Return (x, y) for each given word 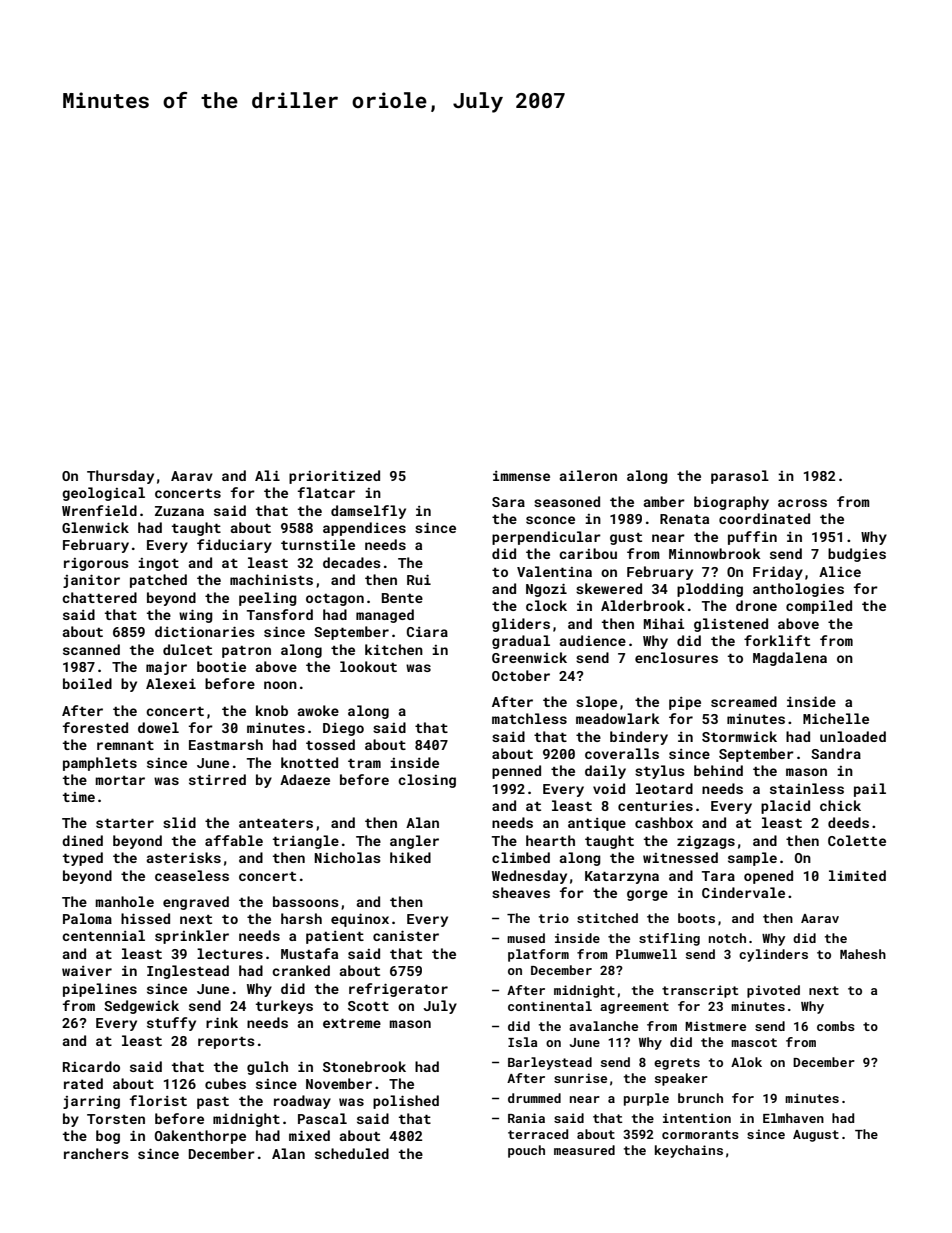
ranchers (96, 1153)
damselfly (368, 512)
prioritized (334, 477)
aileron (588, 475)
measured (584, 1150)
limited (857, 875)
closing (427, 781)
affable (234, 840)
